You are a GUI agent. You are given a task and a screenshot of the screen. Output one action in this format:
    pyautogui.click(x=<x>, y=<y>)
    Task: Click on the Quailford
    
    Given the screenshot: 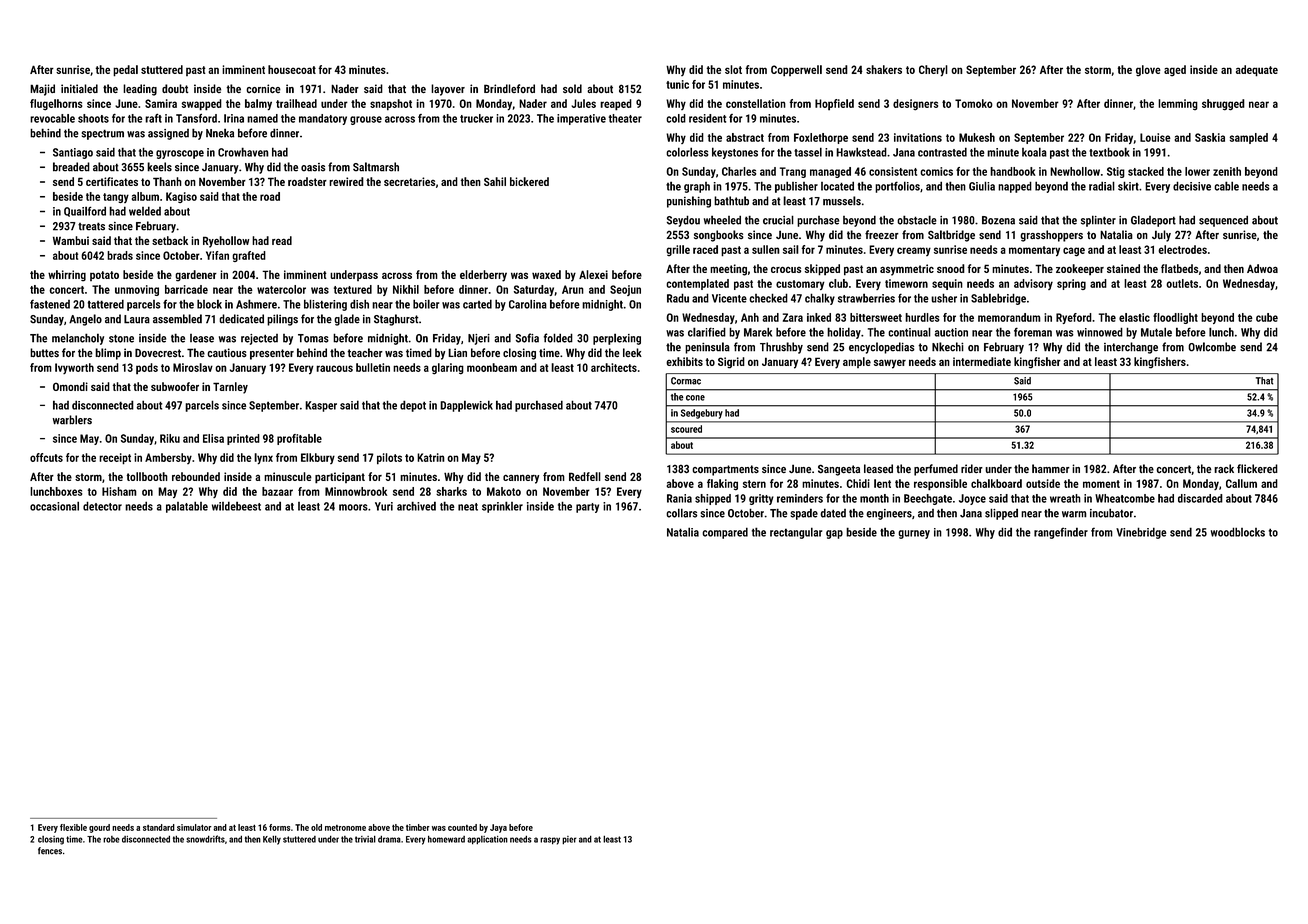 What is the action you would take?
    pyautogui.click(x=85, y=211)
